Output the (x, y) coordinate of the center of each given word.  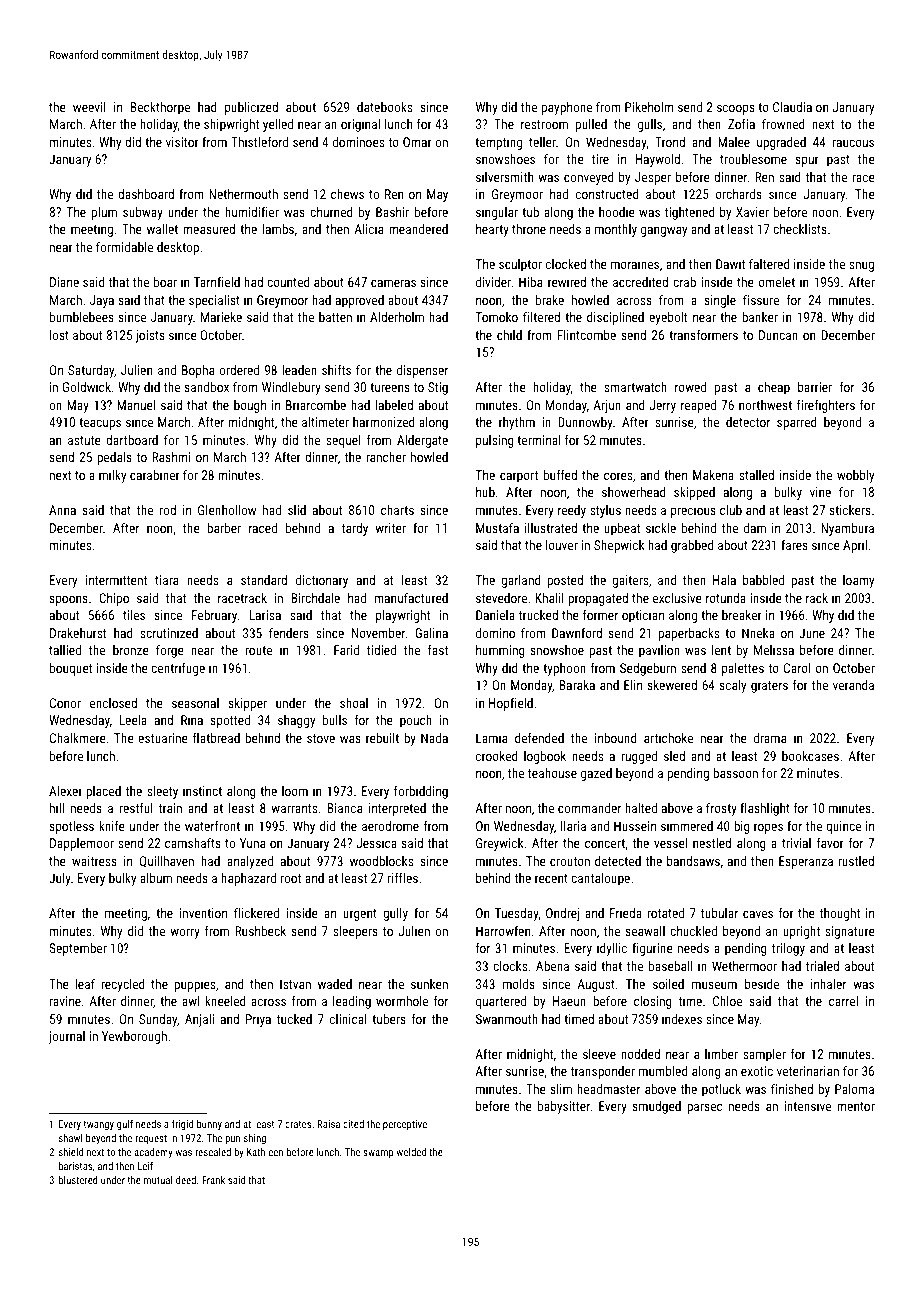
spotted (230, 721)
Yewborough (134, 1037)
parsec (704, 1108)
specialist (214, 301)
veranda (853, 685)
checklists (800, 229)
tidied (381, 650)
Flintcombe (587, 335)
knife (112, 825)
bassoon (735, 773)
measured (209, 229)
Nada (434, 738)
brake (550, 300)
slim (561, 1089)
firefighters (826, 406)
